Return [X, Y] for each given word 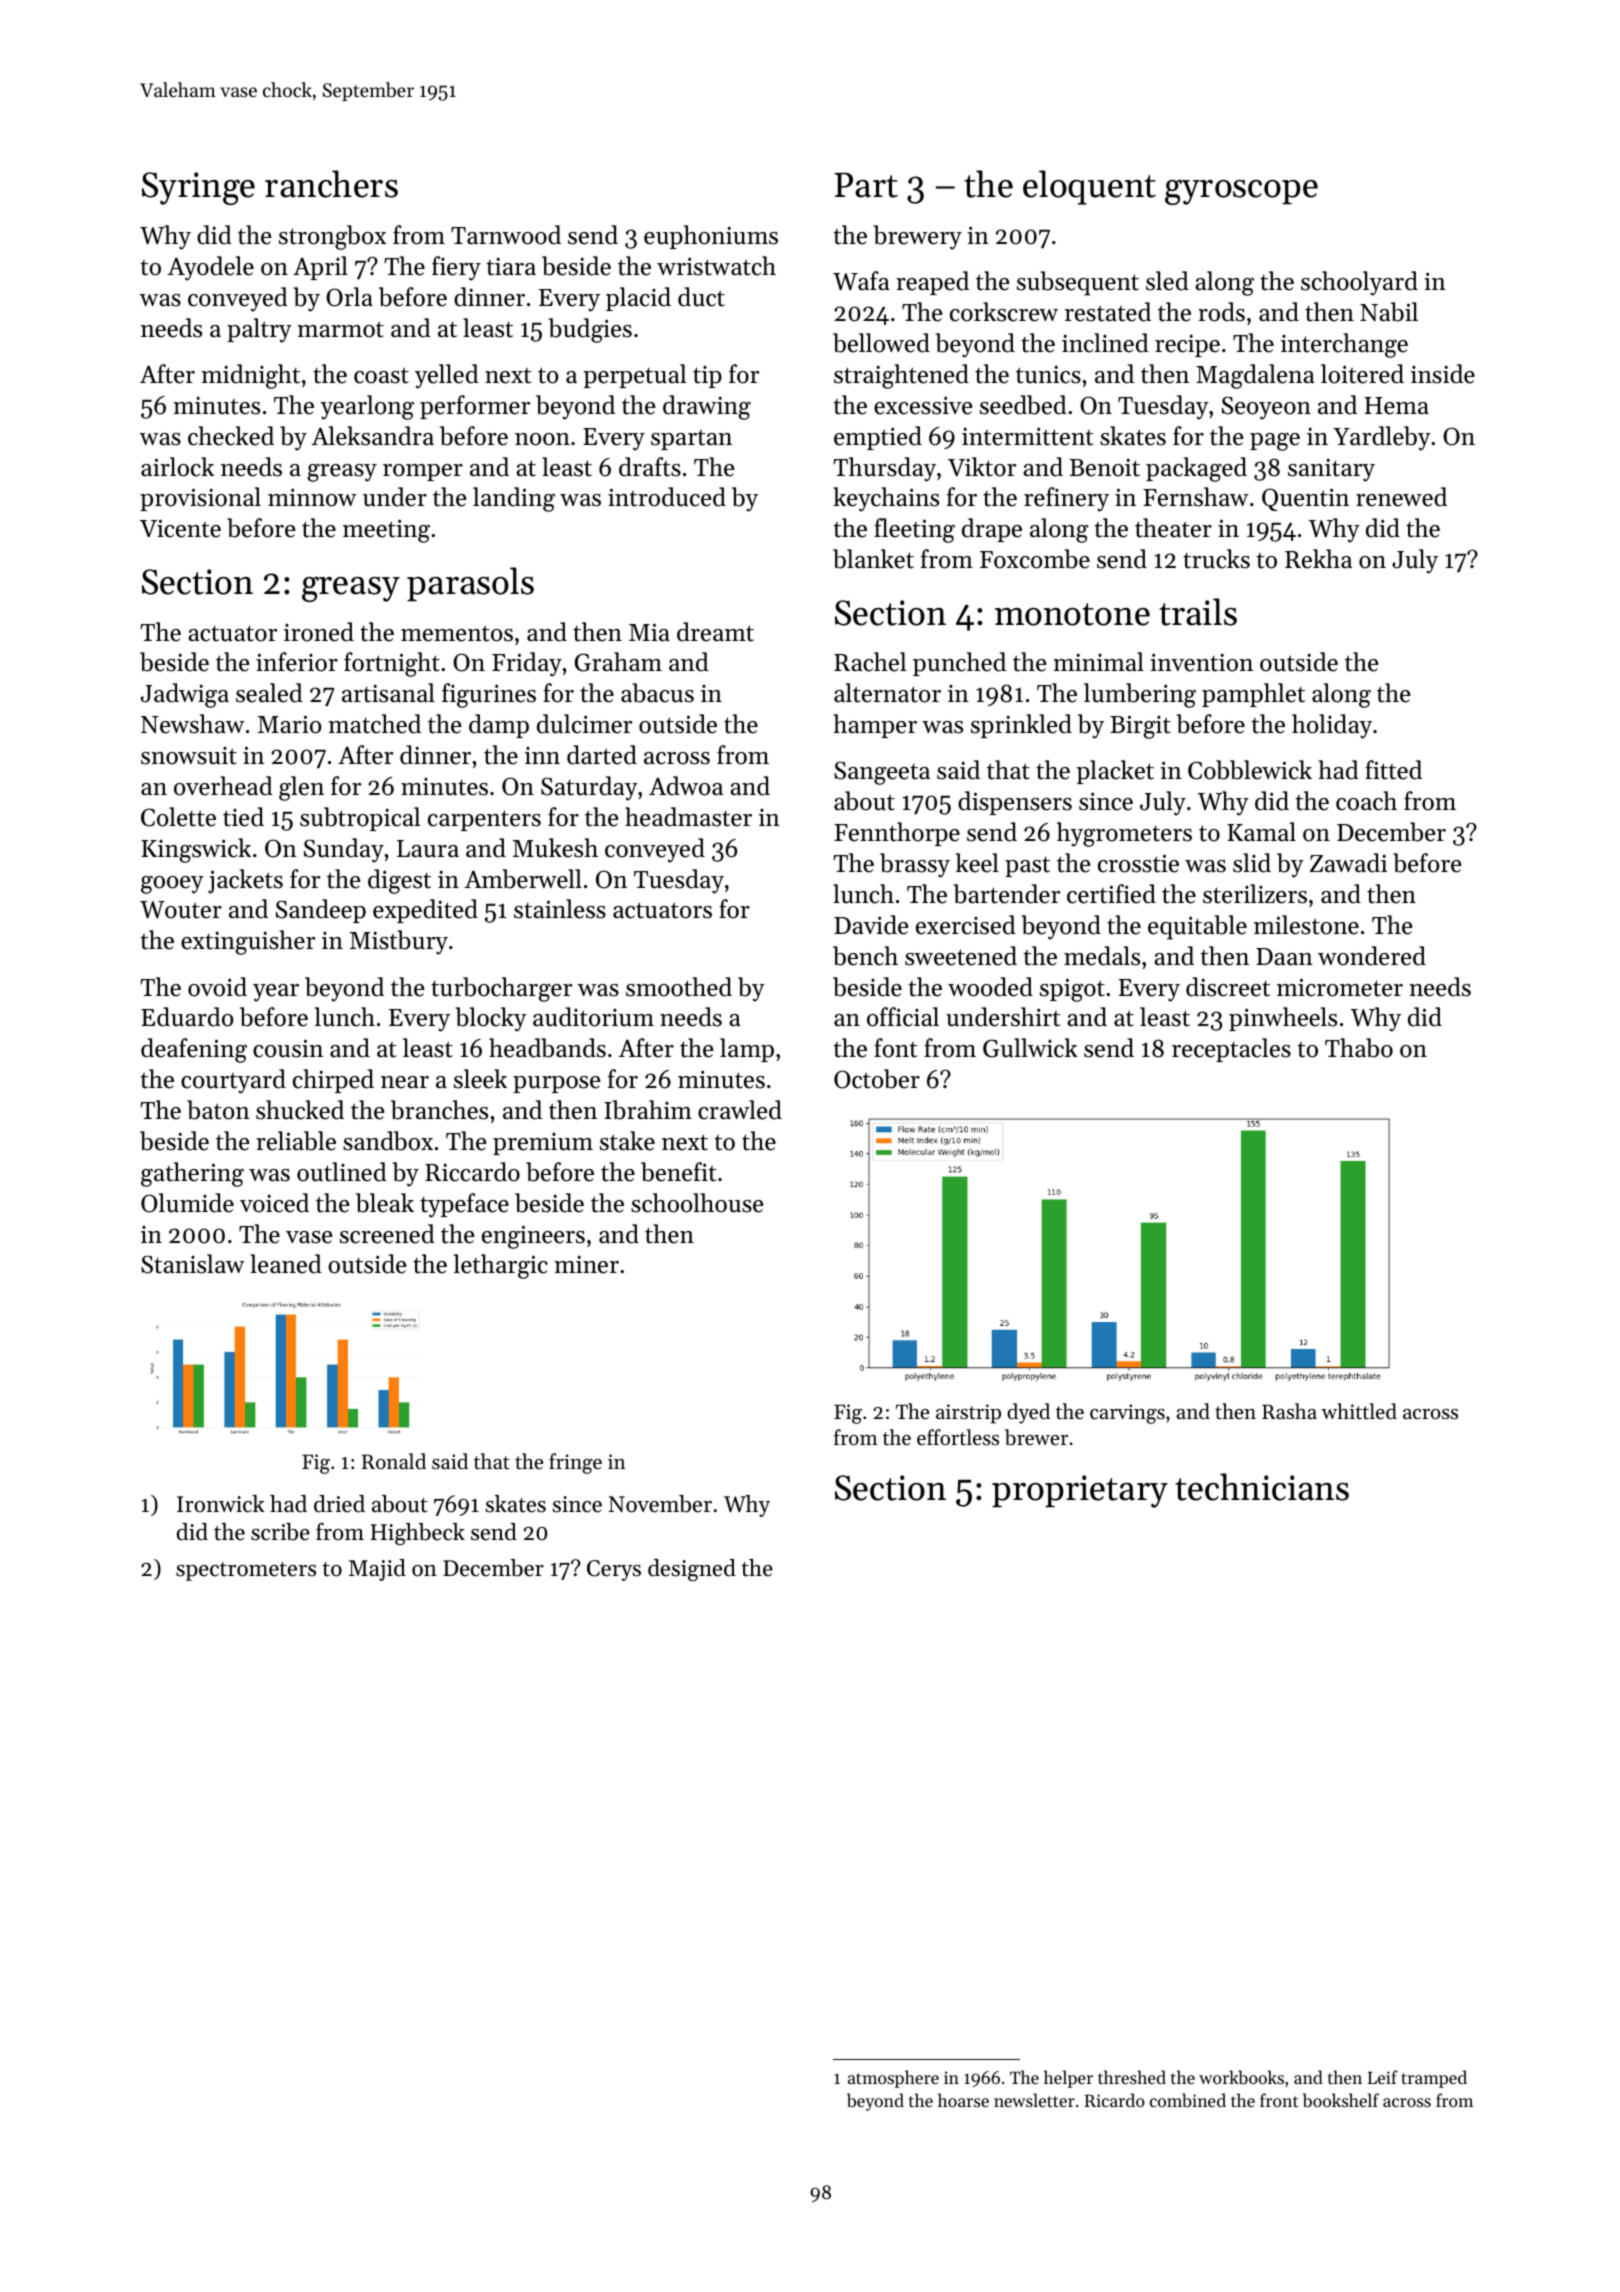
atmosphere [893, 2079]
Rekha [1318, 559]
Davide [871, 925]
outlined [342, 1172]
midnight [250, 376]
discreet [1228, 987]
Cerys [614, 1570]
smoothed [679, 987]
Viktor [982, 467]
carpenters [484, 820]
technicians [1262, 1487]
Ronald [394, 1461]
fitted [1393, 770]
